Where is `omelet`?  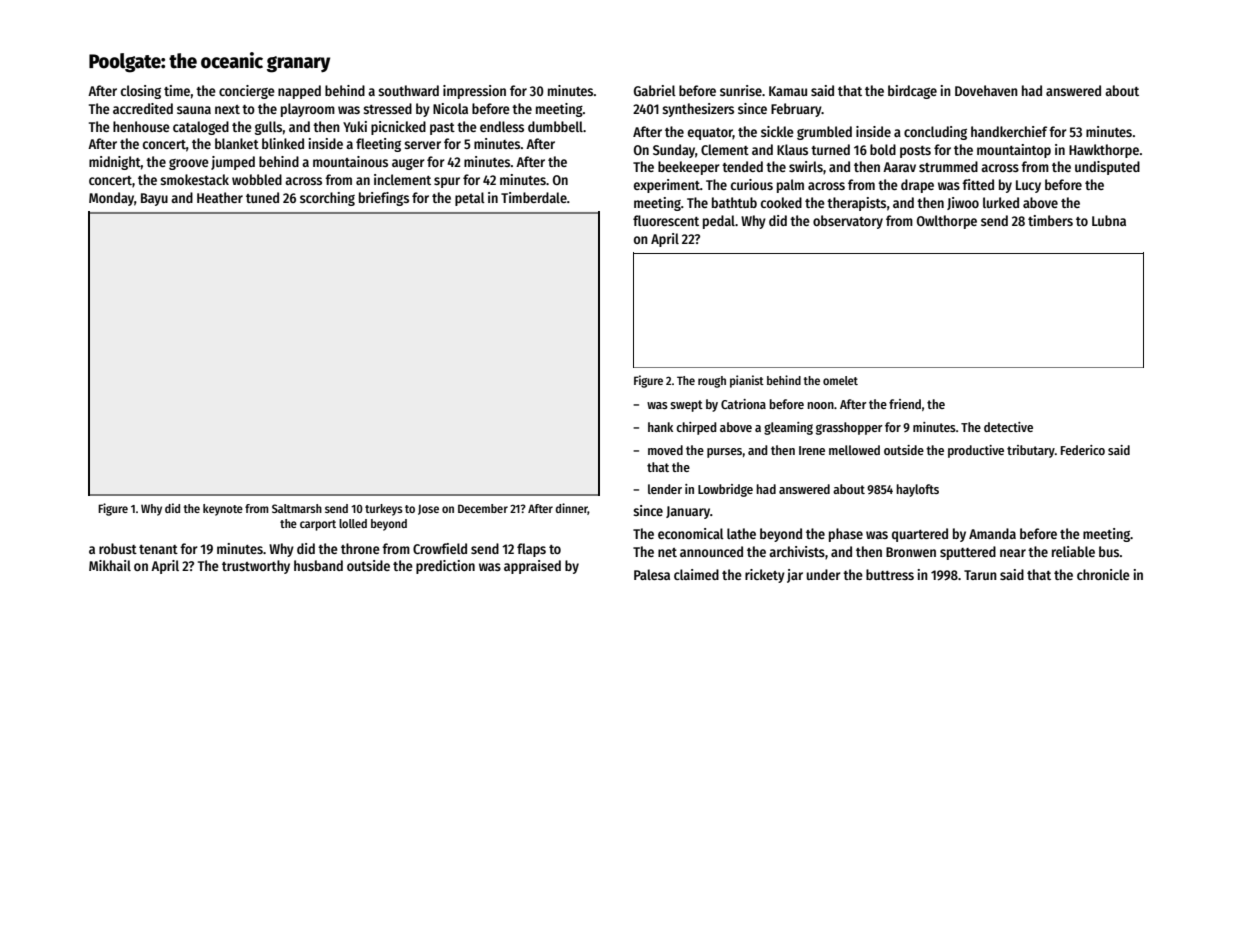 omelet is located at coordinates (840, 380).
